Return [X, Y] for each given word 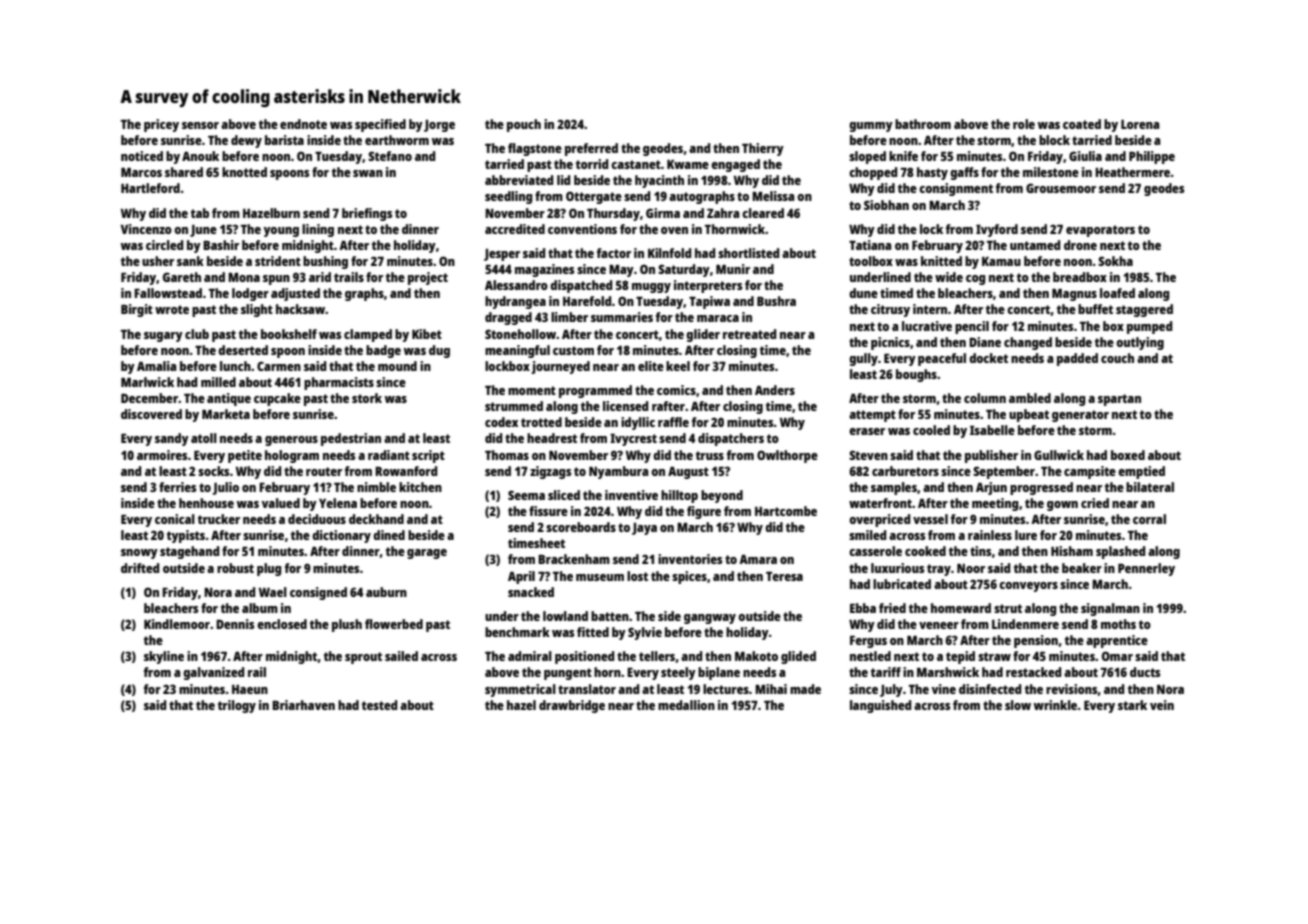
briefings [367, 214]
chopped [873, 173]
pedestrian [351, 439]
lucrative [927, 326]
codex [501, 422]
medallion [686, 705]
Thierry [763, 149]
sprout [363, 658]
